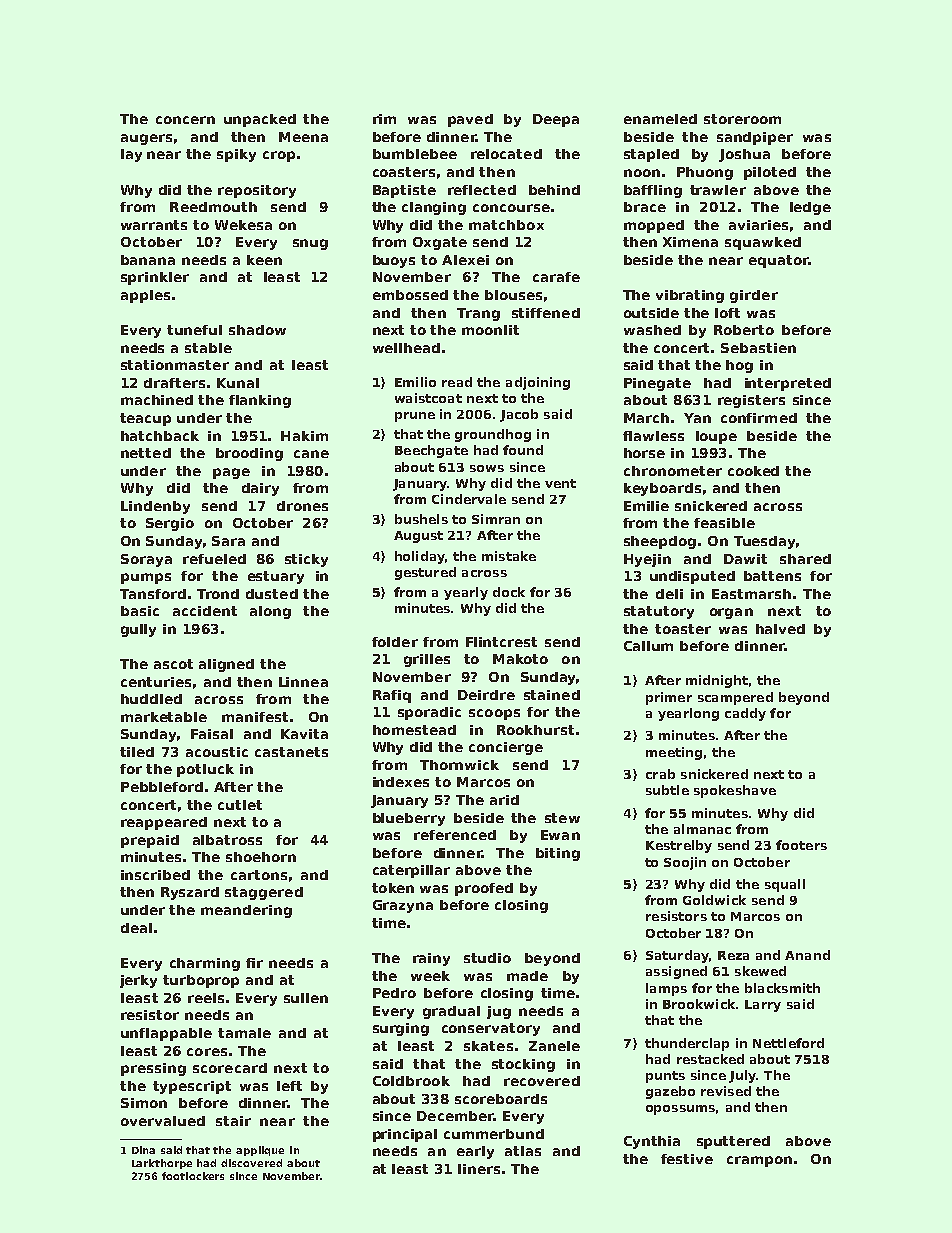  What do you see at coordinates (742, 119) in the image?
I see `storeroom` at bounding box center [742, 119].
